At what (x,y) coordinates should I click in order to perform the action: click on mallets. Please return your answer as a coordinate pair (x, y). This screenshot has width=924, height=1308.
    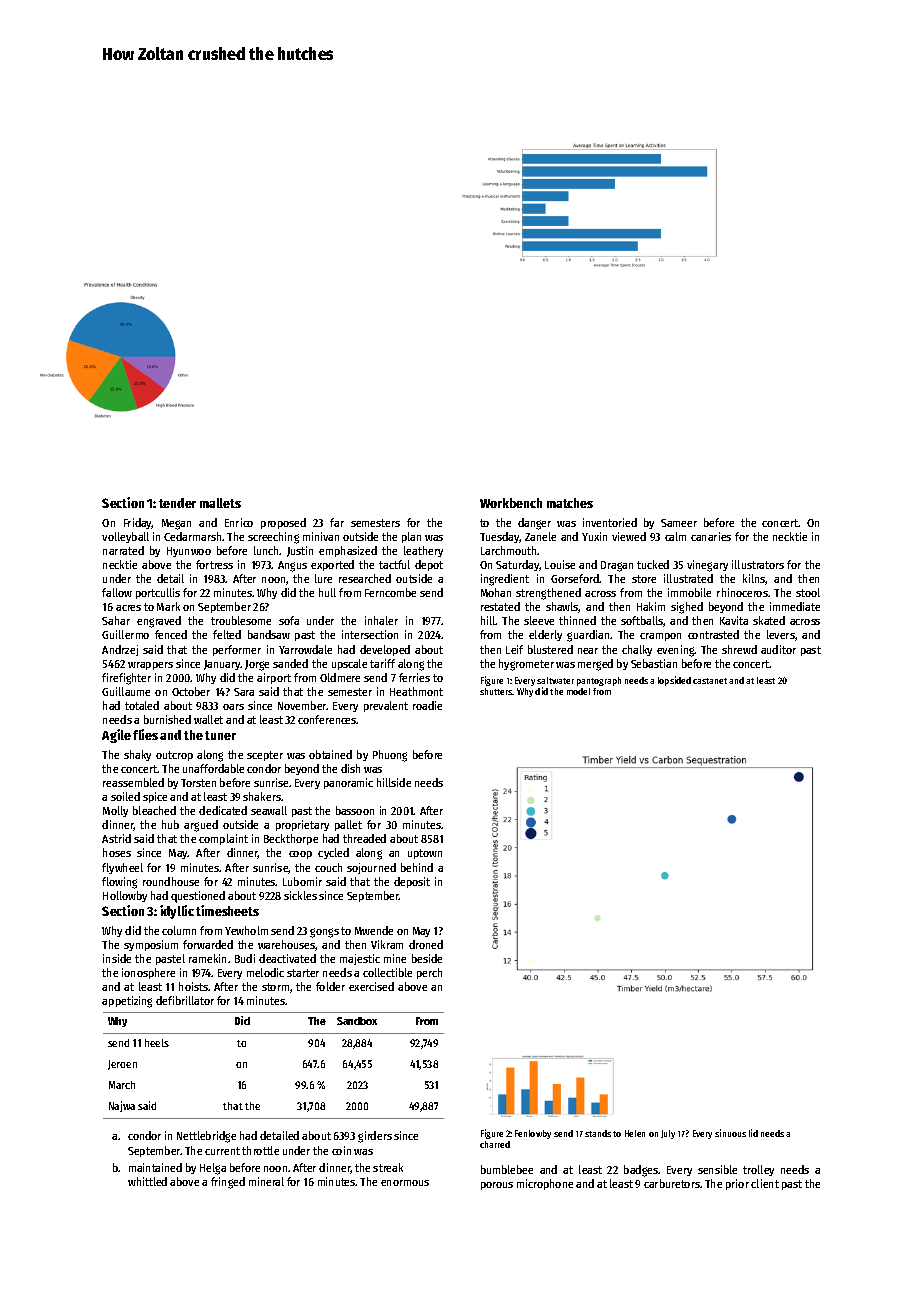
    Looking at the image, I should click on (220, 503).
